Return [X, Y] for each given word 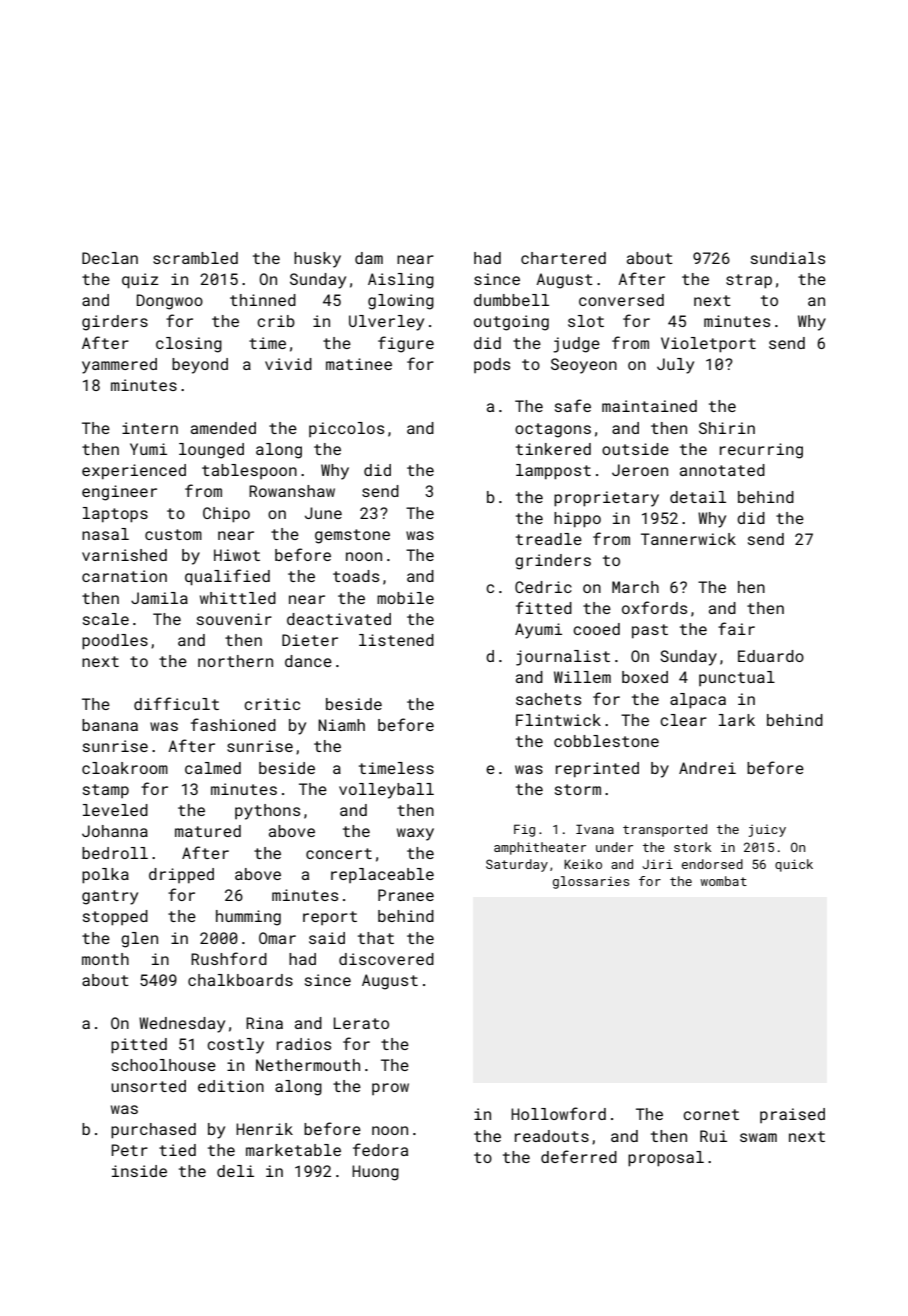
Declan [110, 258]
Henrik [264, 1129]
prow [390, 1089]
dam [369, 258]
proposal [666, 1159]
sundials [788, 258]
